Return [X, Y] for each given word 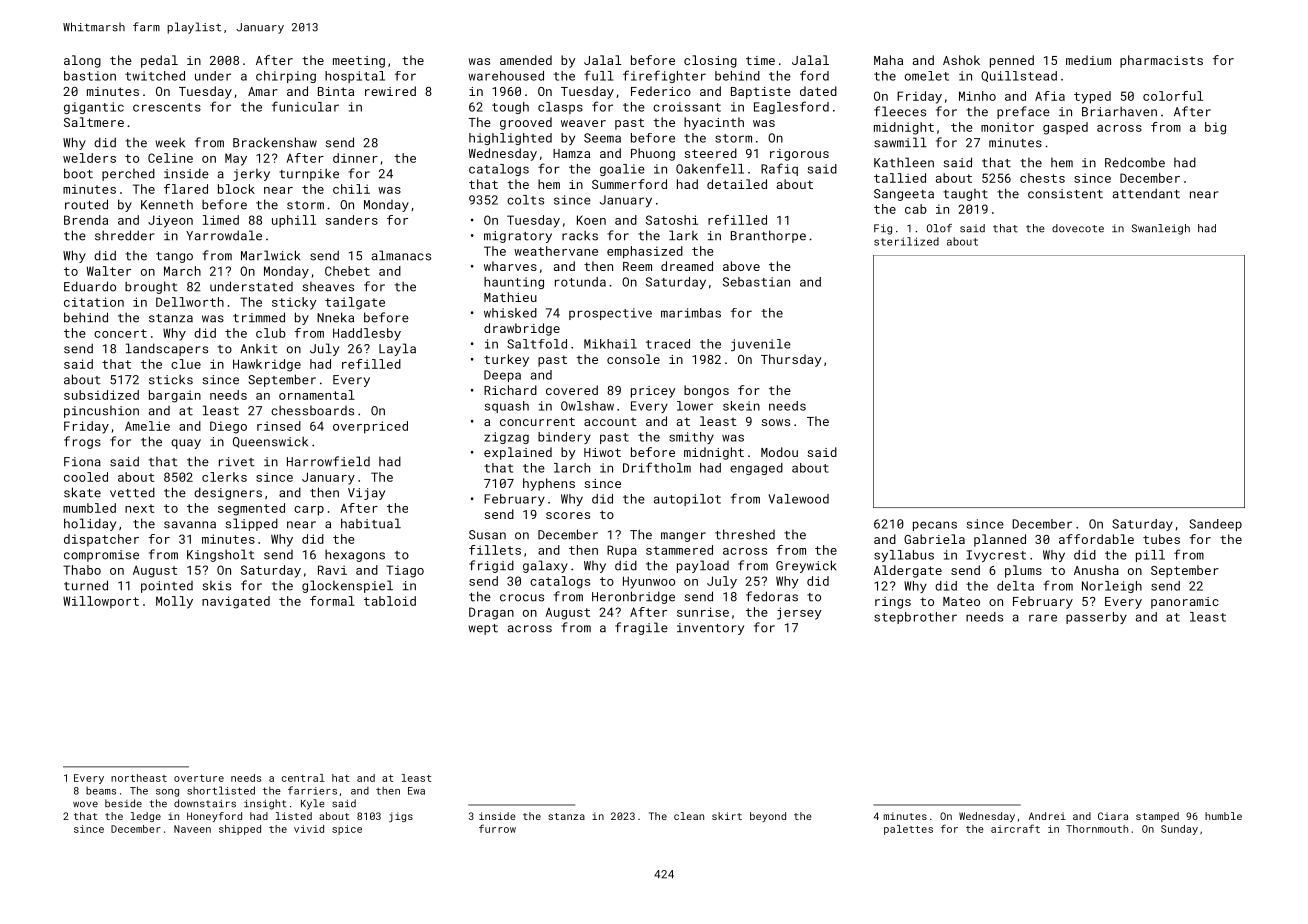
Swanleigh [1161, 229]
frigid [491, 566]
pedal [159, 61]
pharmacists [1161, 61]
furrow [497, 828]
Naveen [192, 829]
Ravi [332, 570]
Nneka [335, 317]
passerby [1096, 618]
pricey [653, 392]
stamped [1157, 817]
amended [526, 60]
